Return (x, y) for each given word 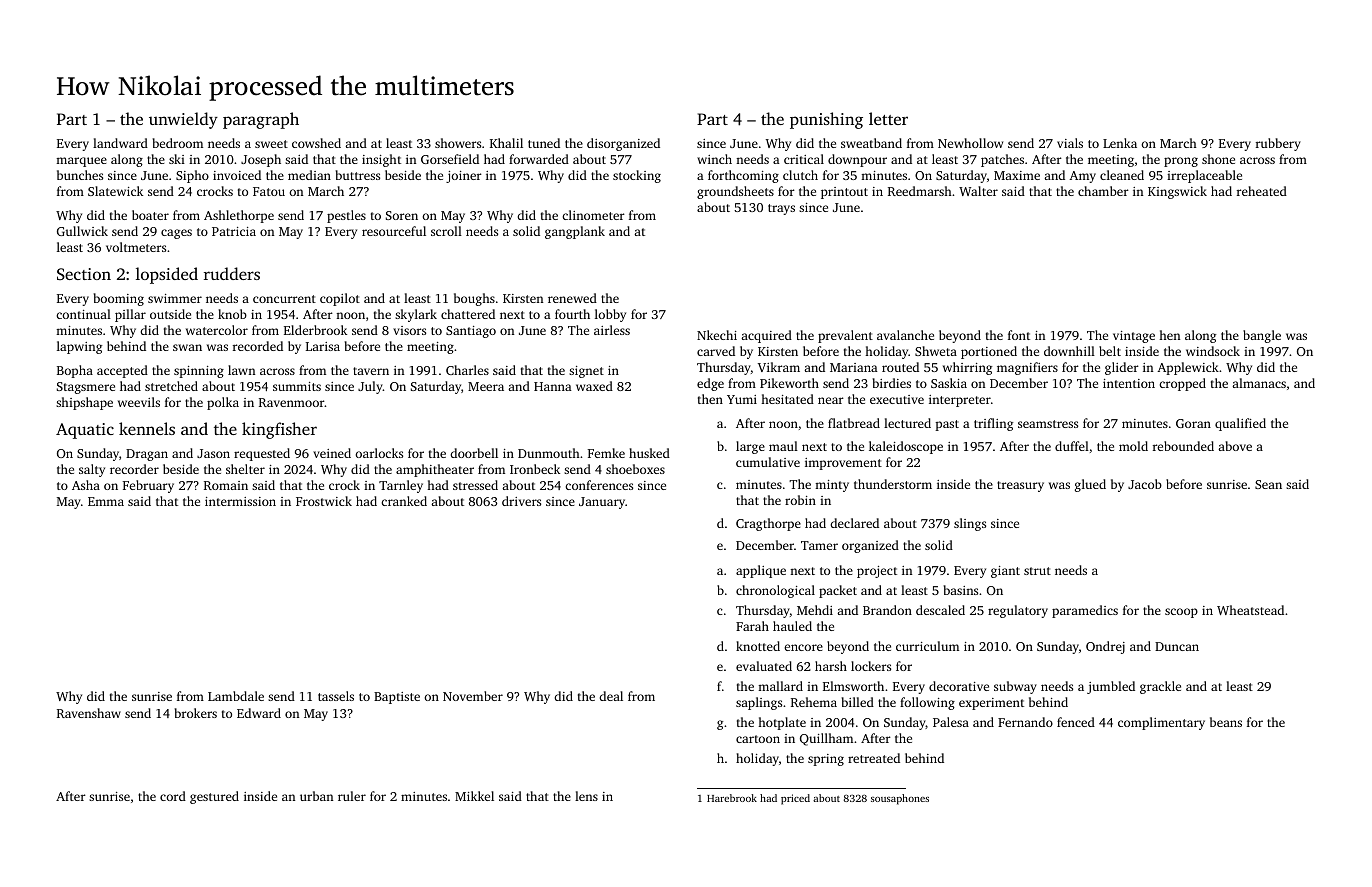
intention (1129, 383)
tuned (544, 143)
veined (332, 453)
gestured (214, 797)
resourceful (394, 231)
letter (888, 118)
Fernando (1025, 722)
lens (586, 796)
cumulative (768, 462)
